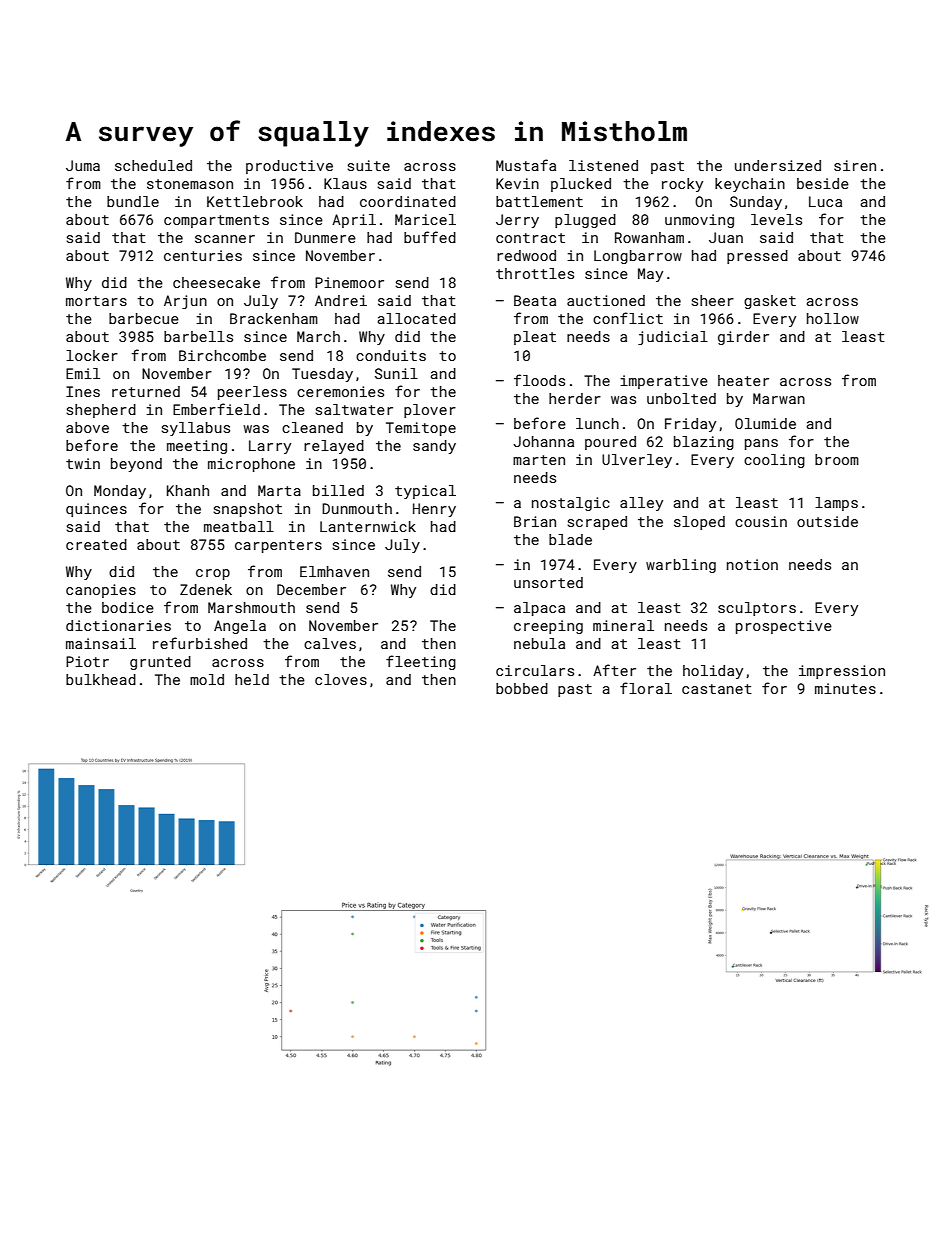 This screenshot has width=952, height=1233. I want to click on compartments, so click(216, 221).
